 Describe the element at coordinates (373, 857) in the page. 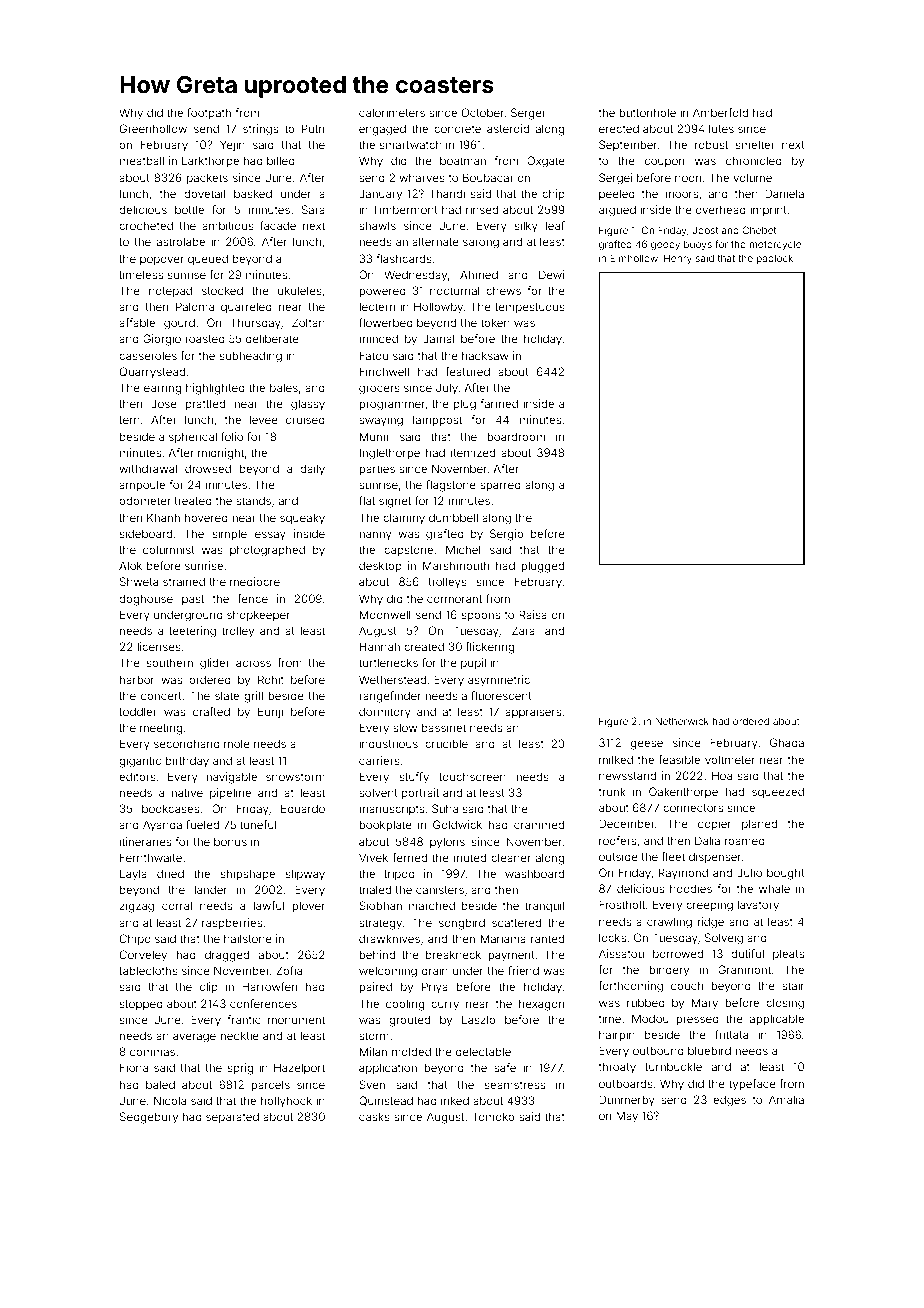

I see `Vivek` at that location.
